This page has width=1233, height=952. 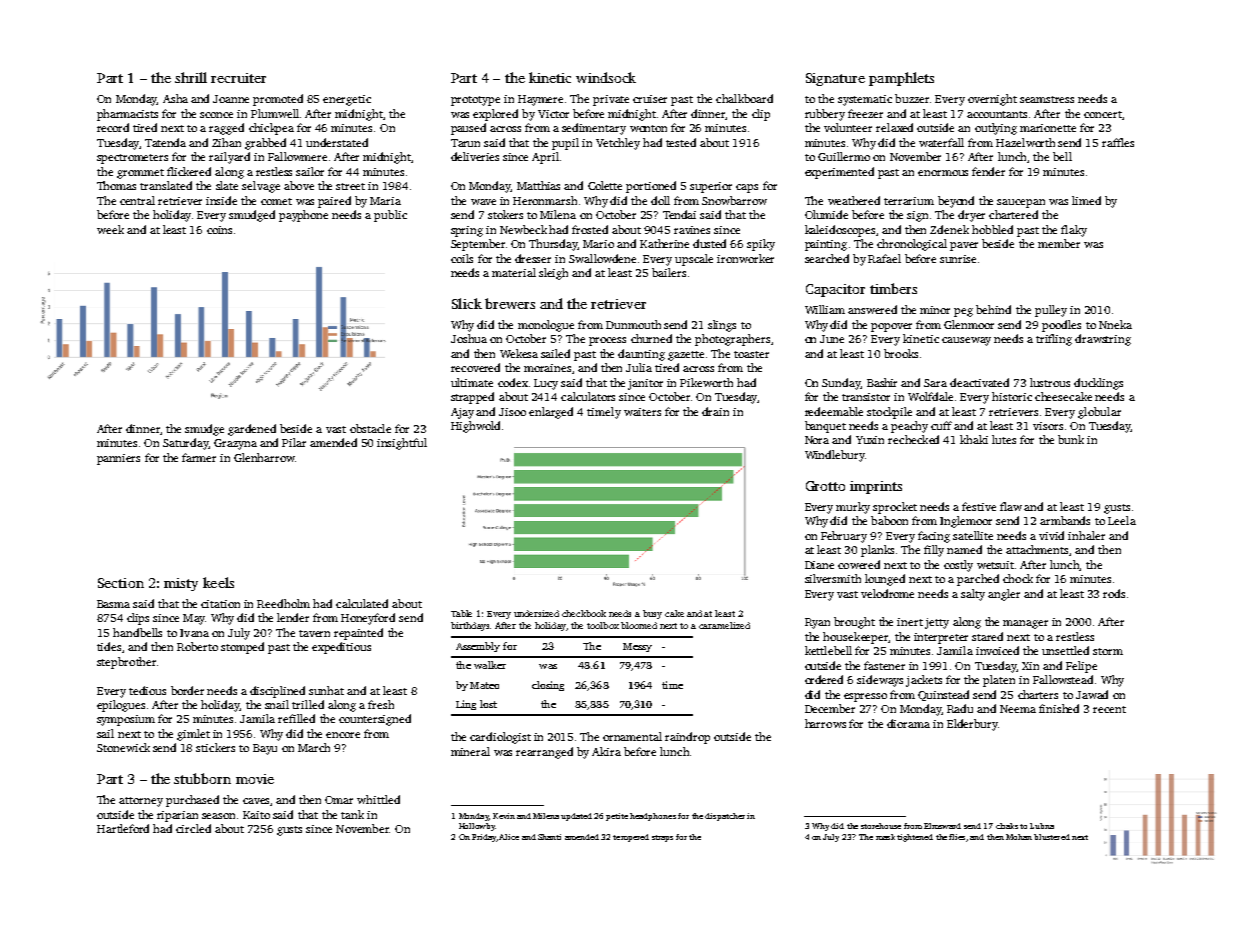 What do you see at coordinates (819, 565) in the page?
I see `Diane` at bounding box center [819, 565].
